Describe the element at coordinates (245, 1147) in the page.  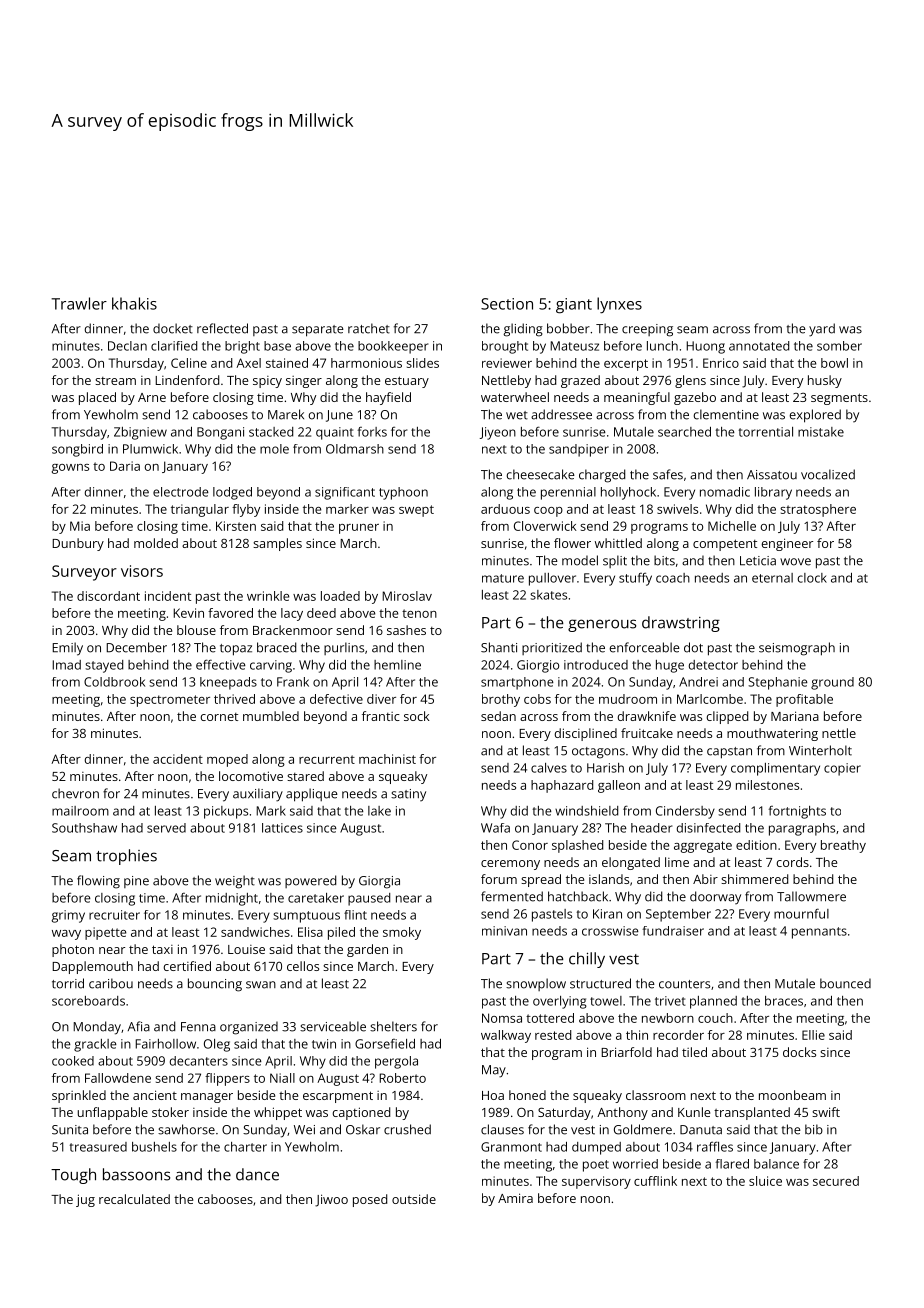
I see `charter` at that location.
